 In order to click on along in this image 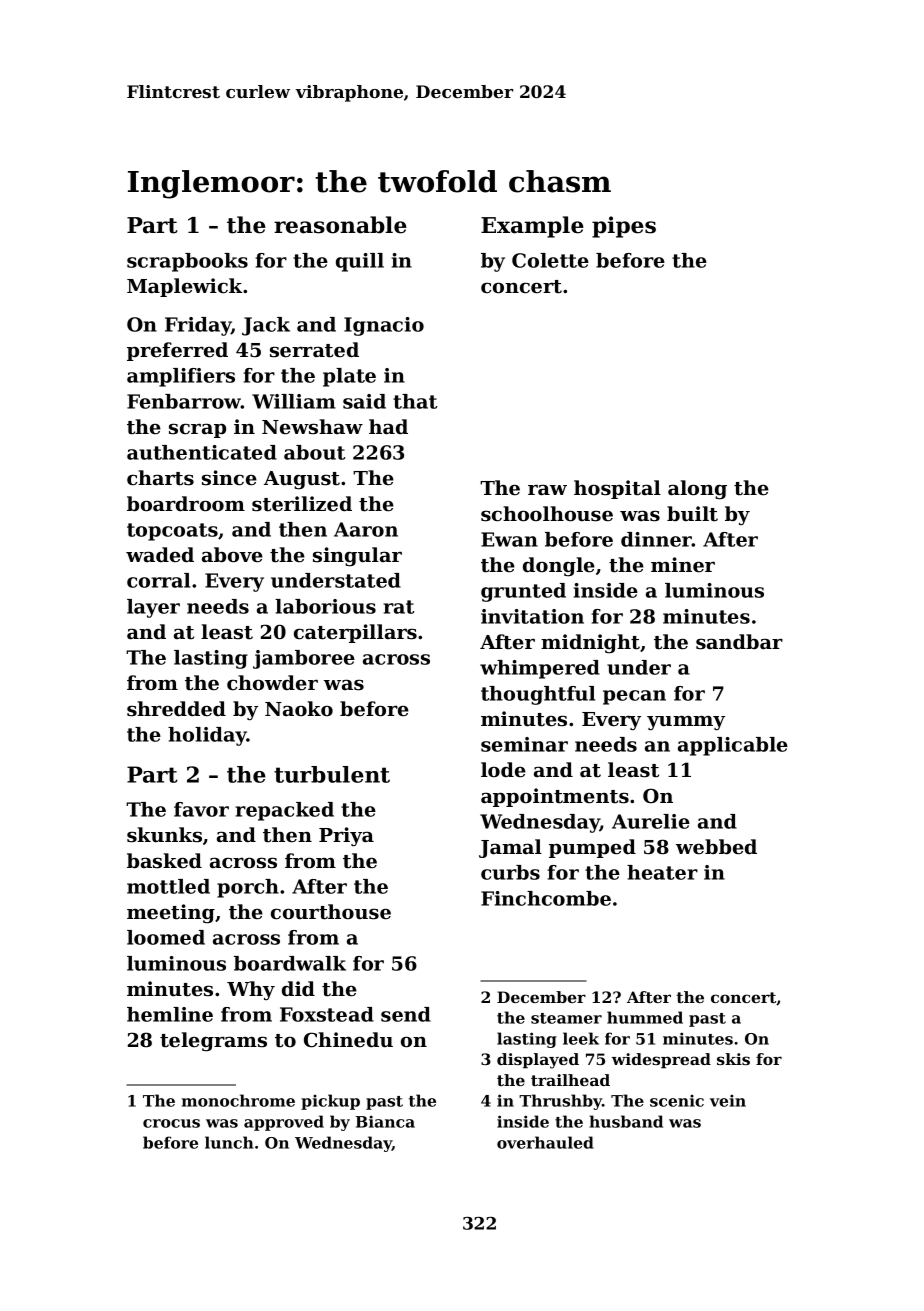, I will do `click(697, 490)`.
